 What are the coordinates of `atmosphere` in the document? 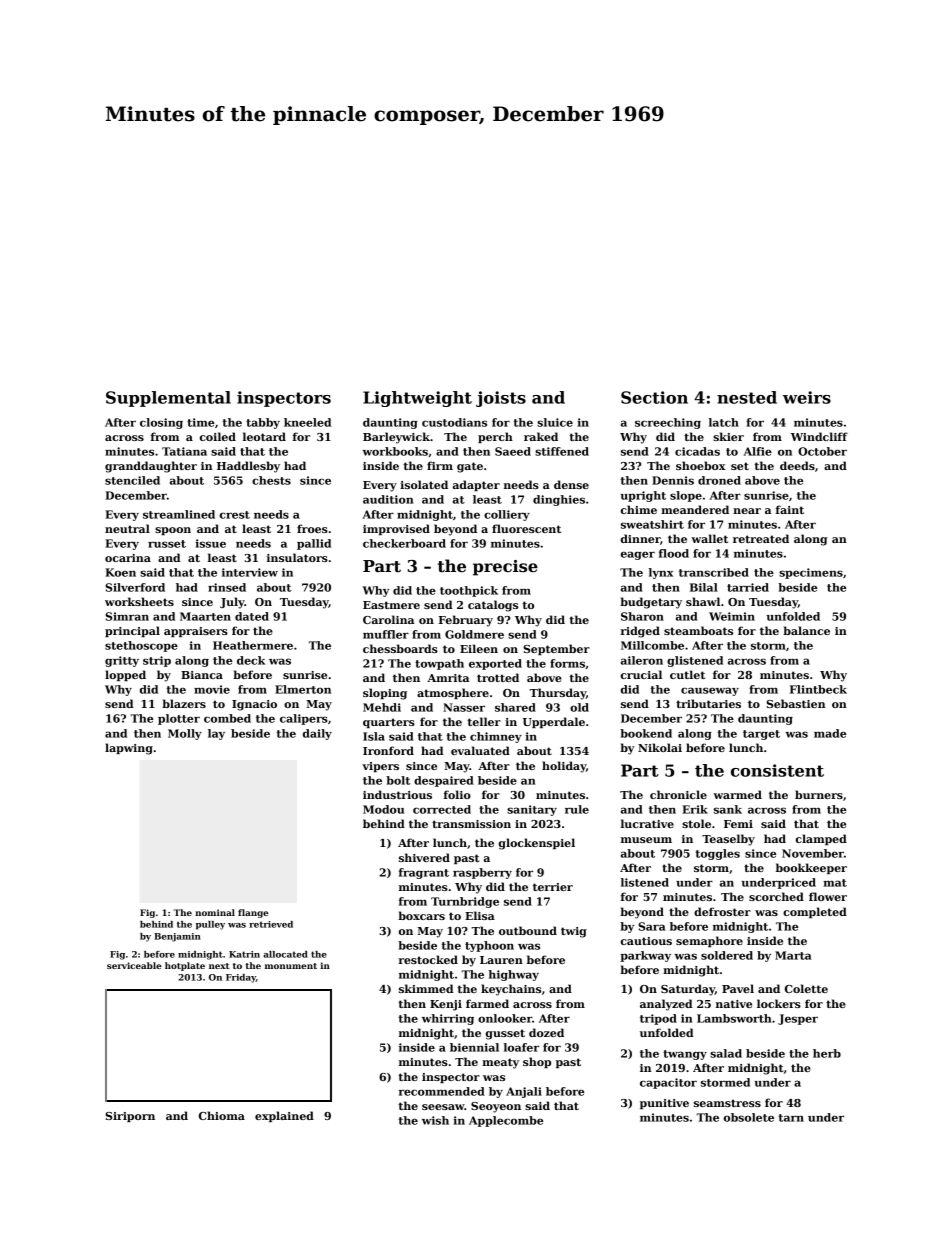 It's located at (453, 693).
